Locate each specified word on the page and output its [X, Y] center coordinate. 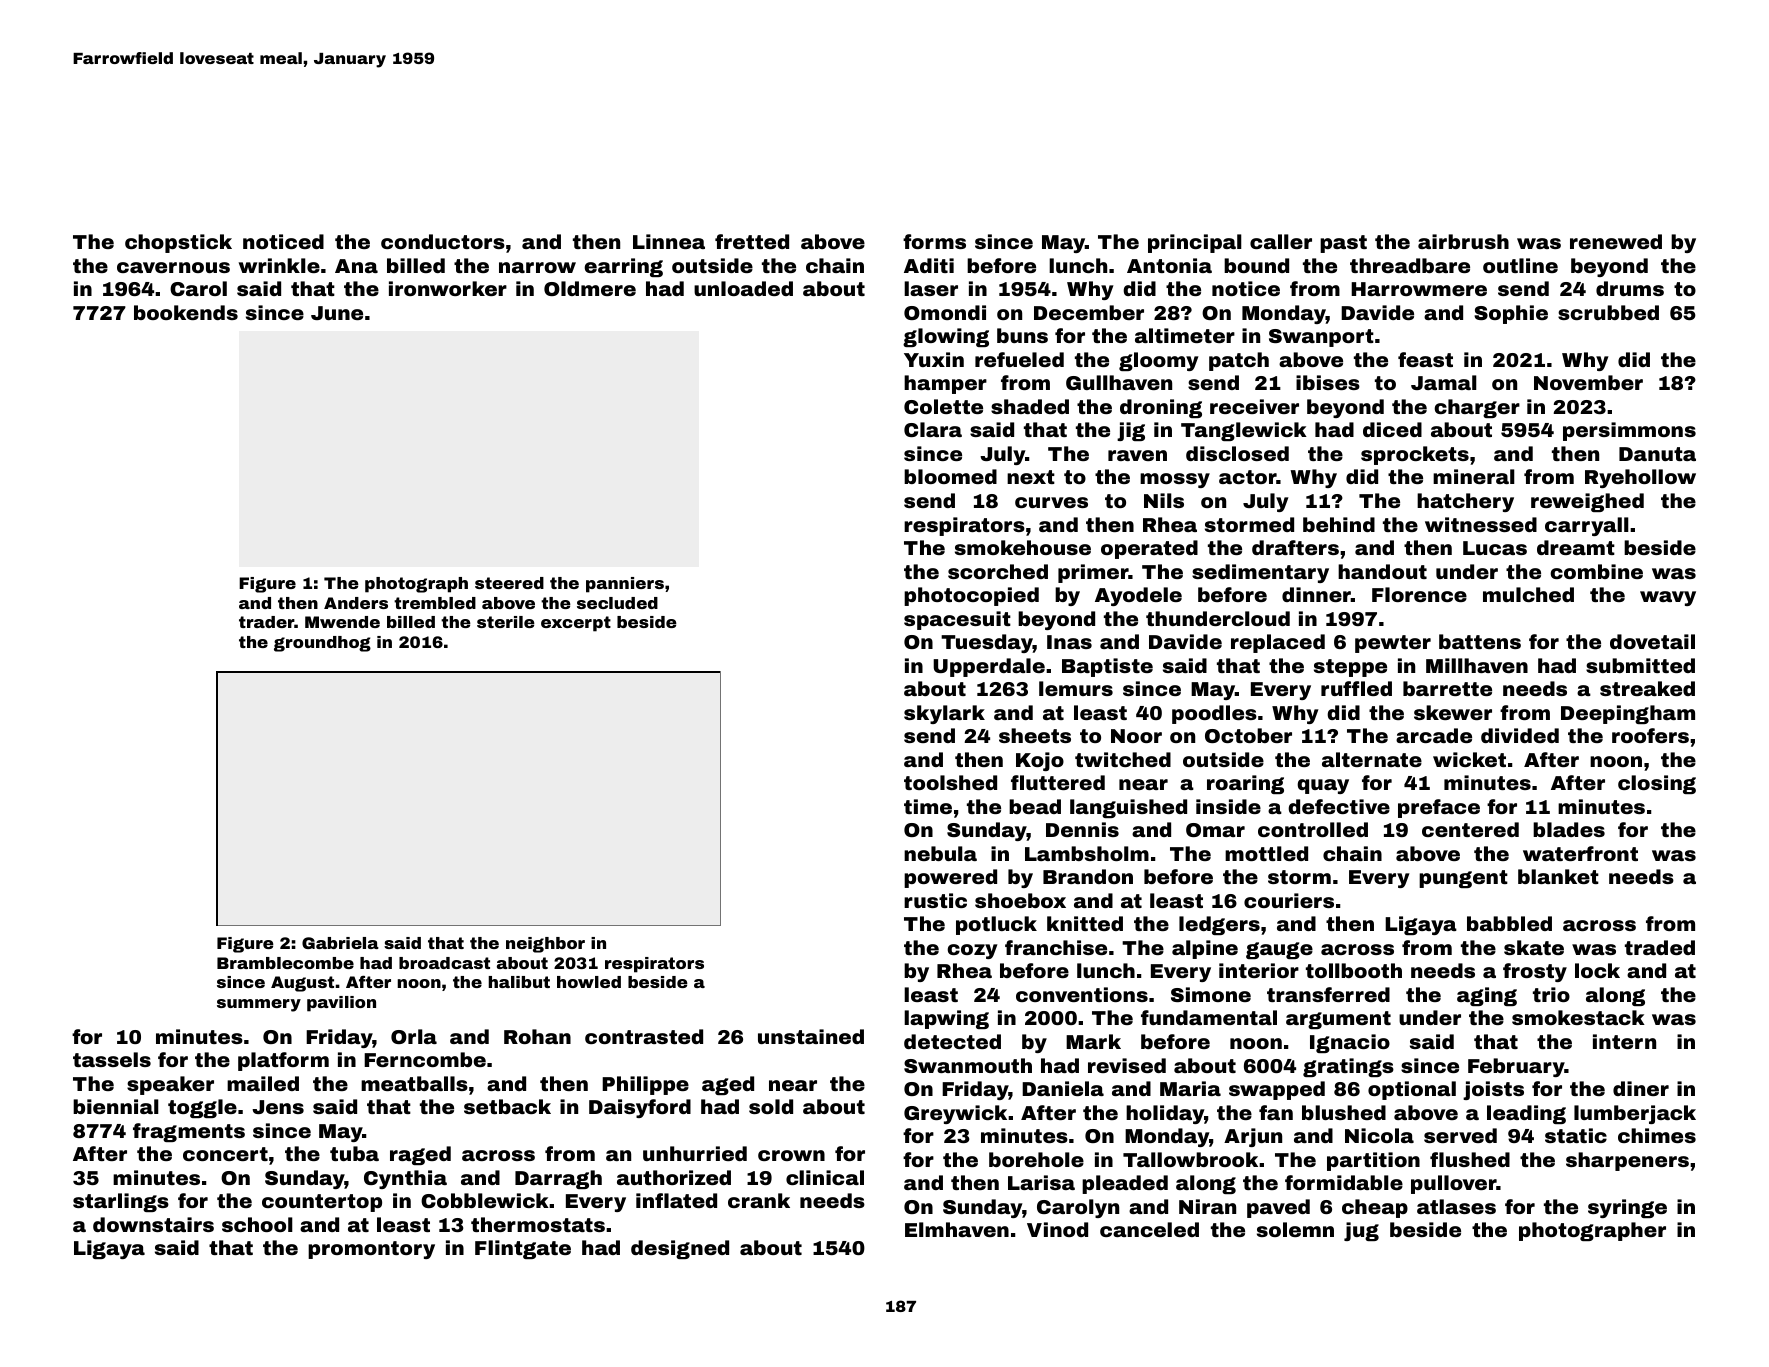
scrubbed [1608, 312]
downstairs [153, 1224]
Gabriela [340, 943]
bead [1035, 806]
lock [1597, 970]
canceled [1149, 1229]
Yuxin [934, 359]
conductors [443, 241]
